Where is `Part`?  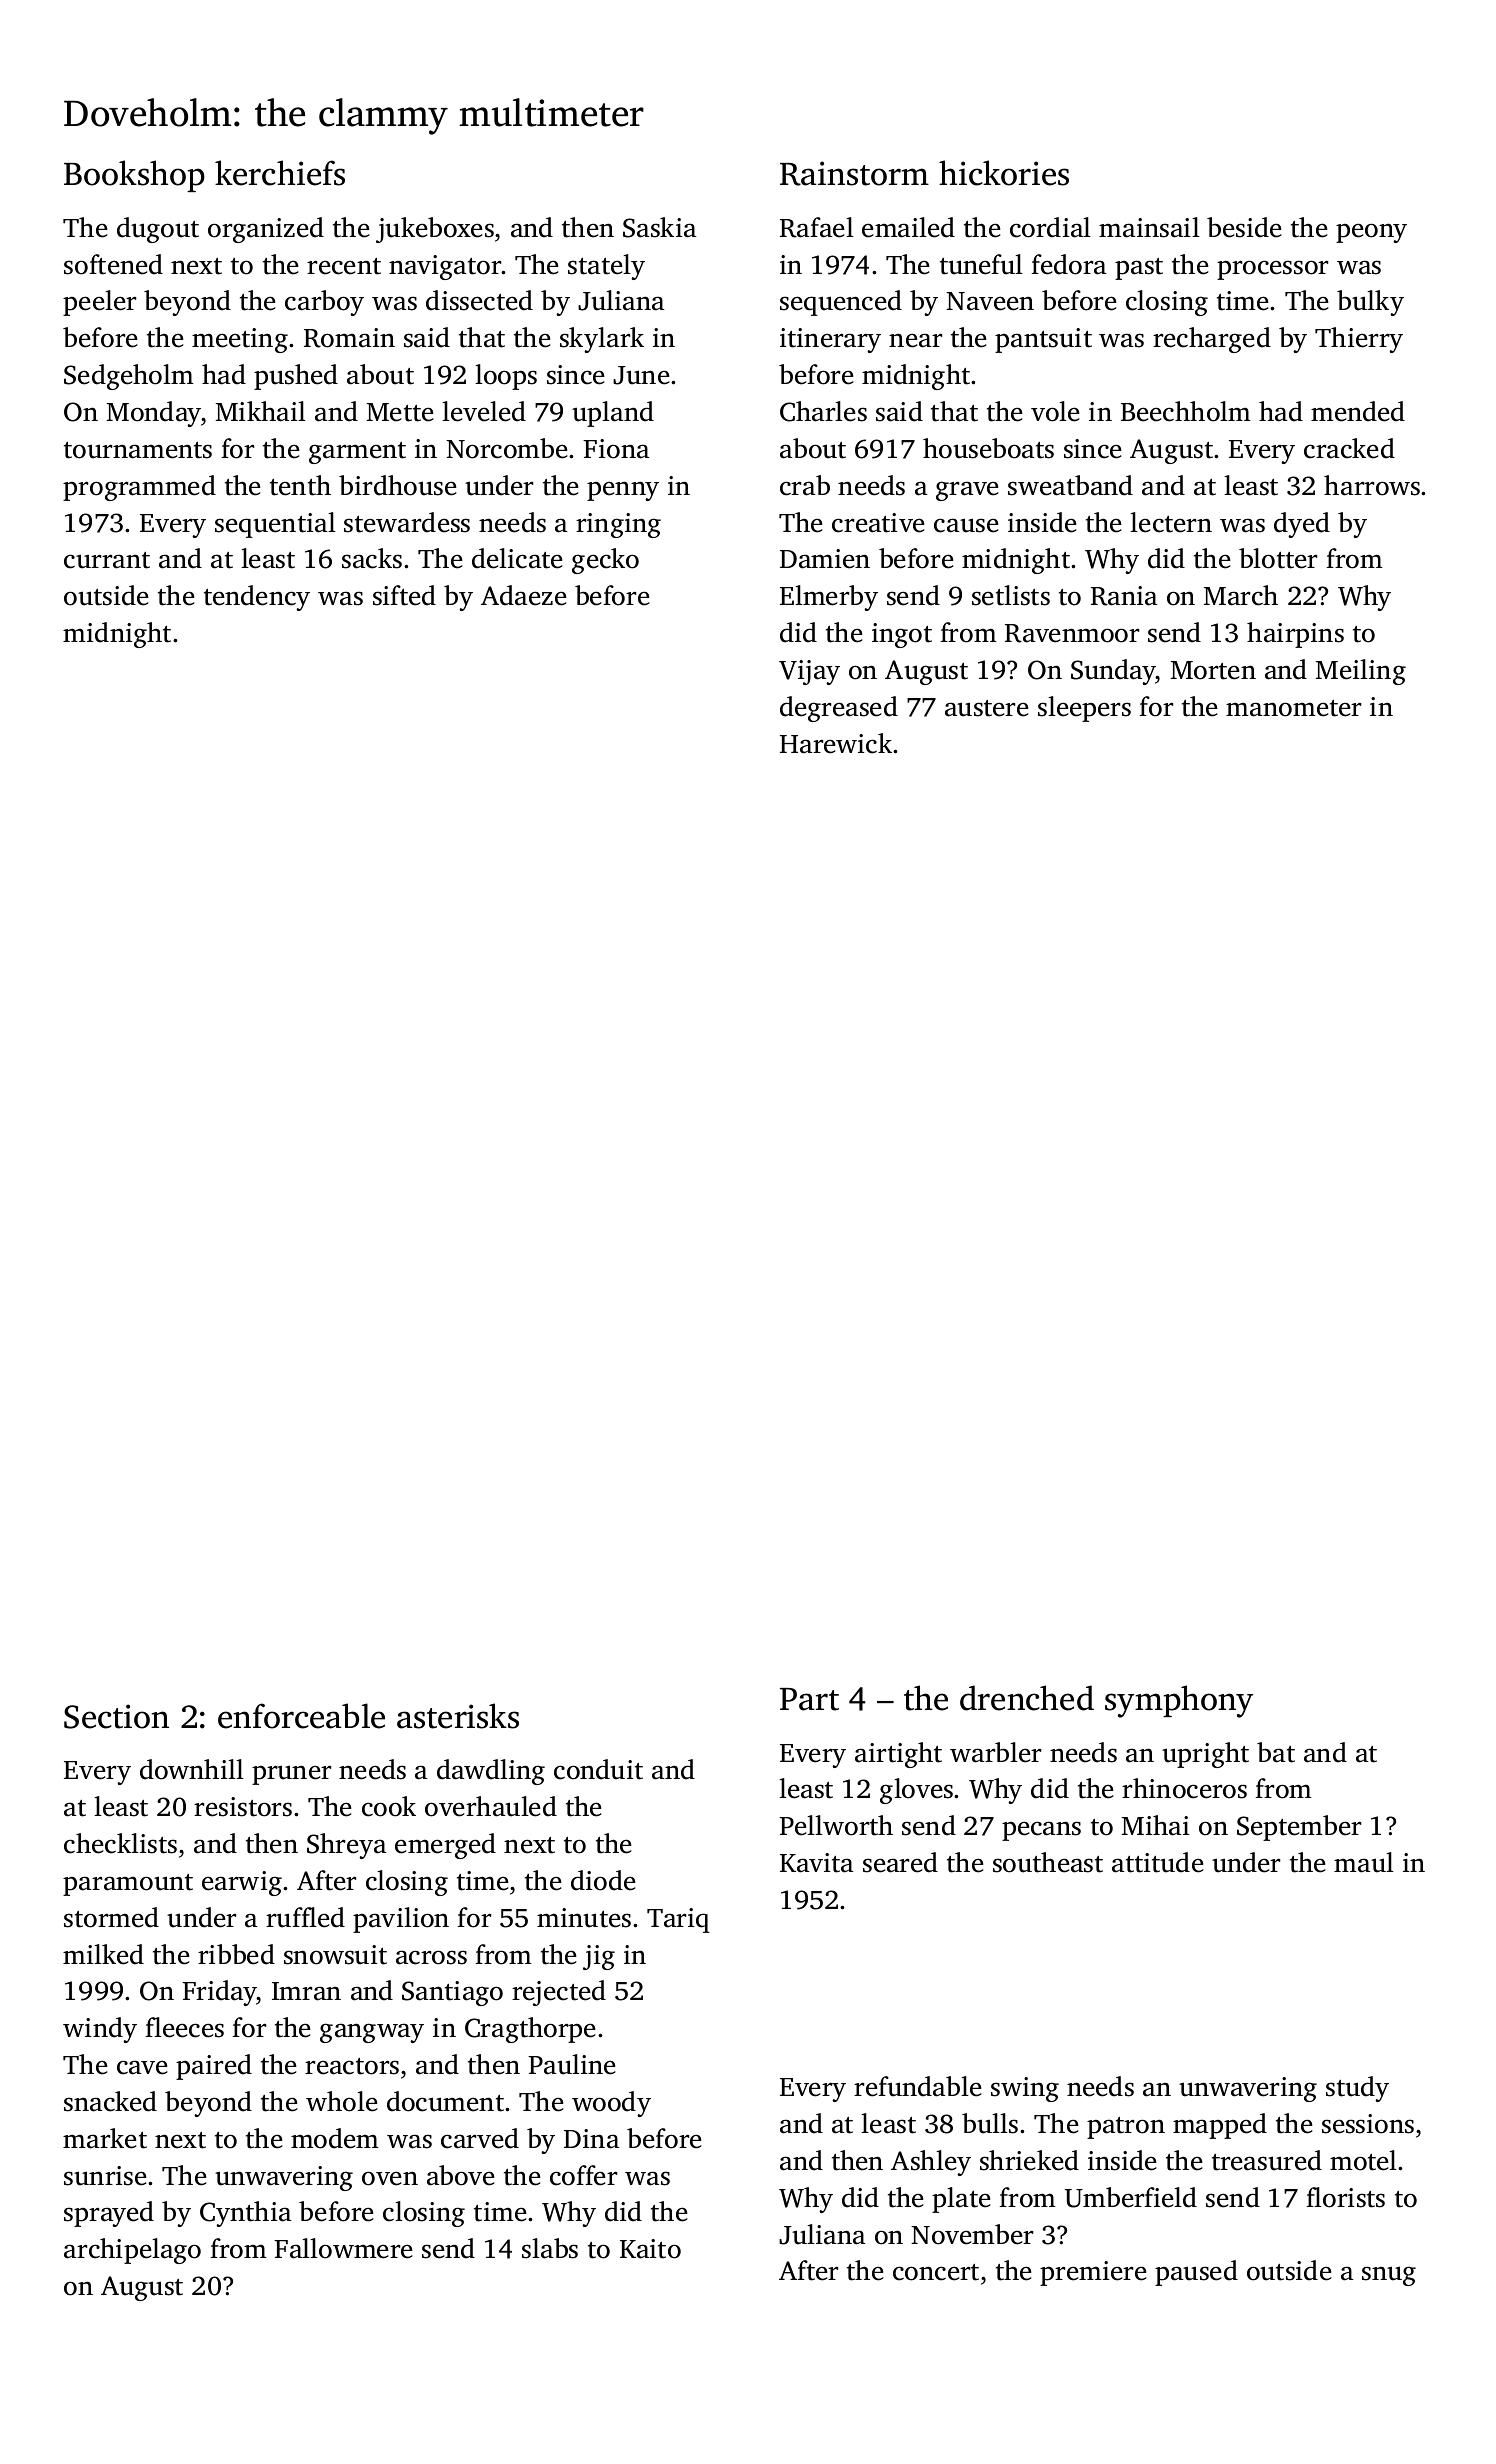
Part is located at coordinates (809, 1699).
